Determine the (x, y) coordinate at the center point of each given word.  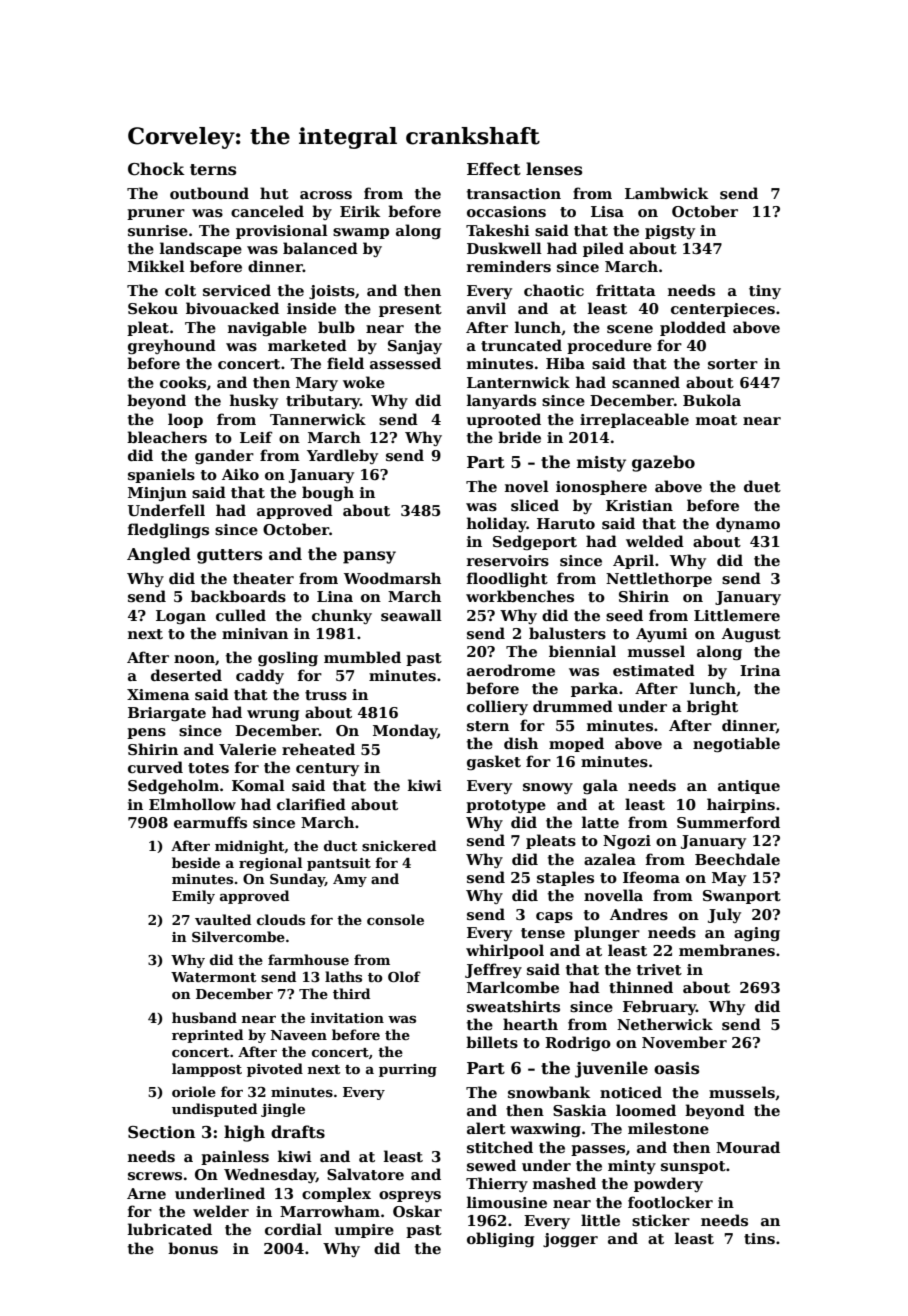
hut (274, 193)
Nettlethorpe (659, 579)
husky (254, 401)
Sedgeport (535, 542)
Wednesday (270, 1175)
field (345, 363)
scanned (646, 382)
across (326, 195)
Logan (181, 617)
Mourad (748, 1147)
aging (757, 934)
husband (204, 1017)
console (395, 919)
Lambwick (666, 193)
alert (486, 1128)
